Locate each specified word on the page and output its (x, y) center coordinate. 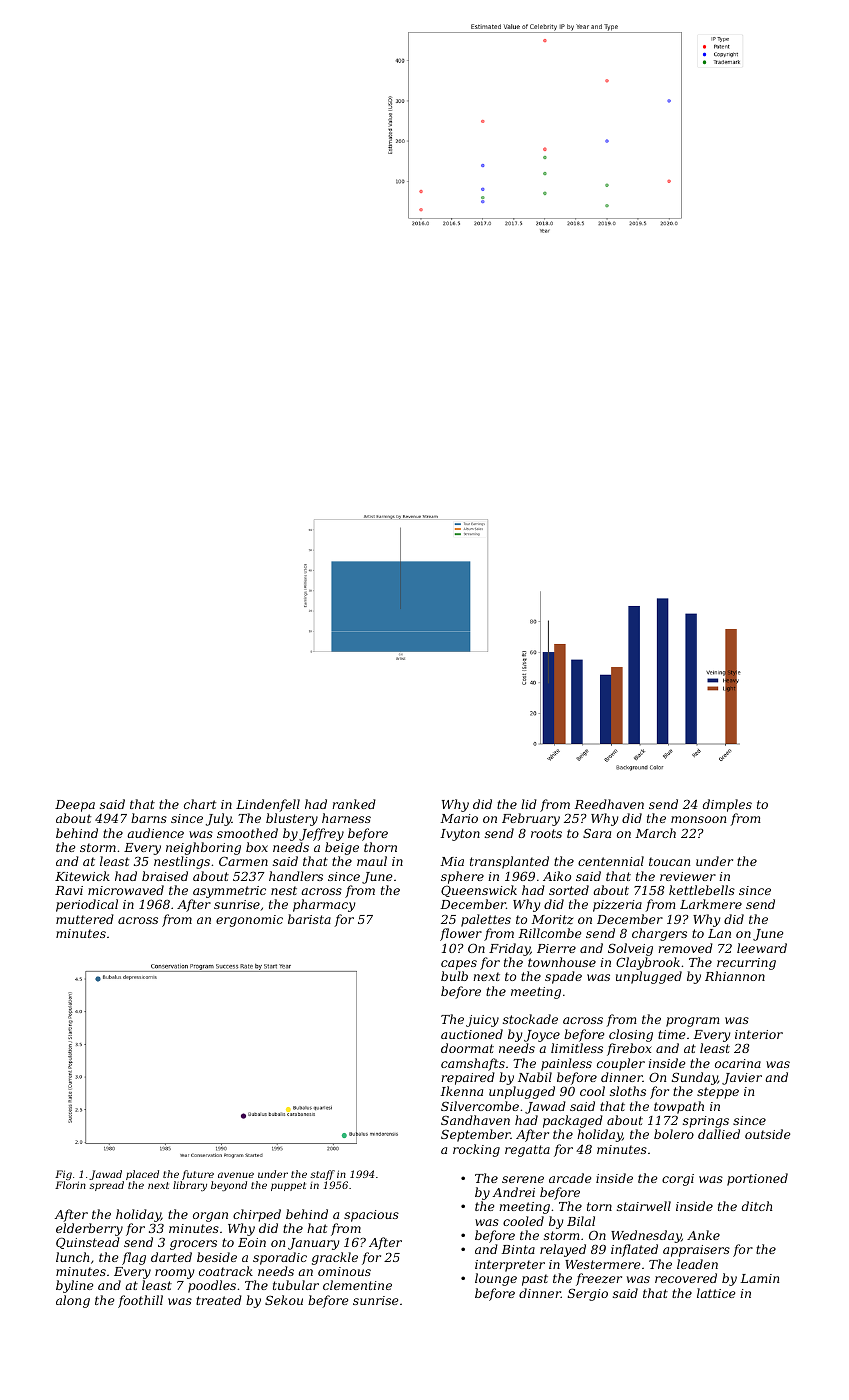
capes (459, 965)
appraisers (696, 1251)
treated (219, 1300)
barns (149, 818)
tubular (296, 1285)
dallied (719, 1134)
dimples (727, 805)
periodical (87, 905)
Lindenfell (268, 805)
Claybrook (648, 963)
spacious (371, 1216)
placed (142, 1175)
